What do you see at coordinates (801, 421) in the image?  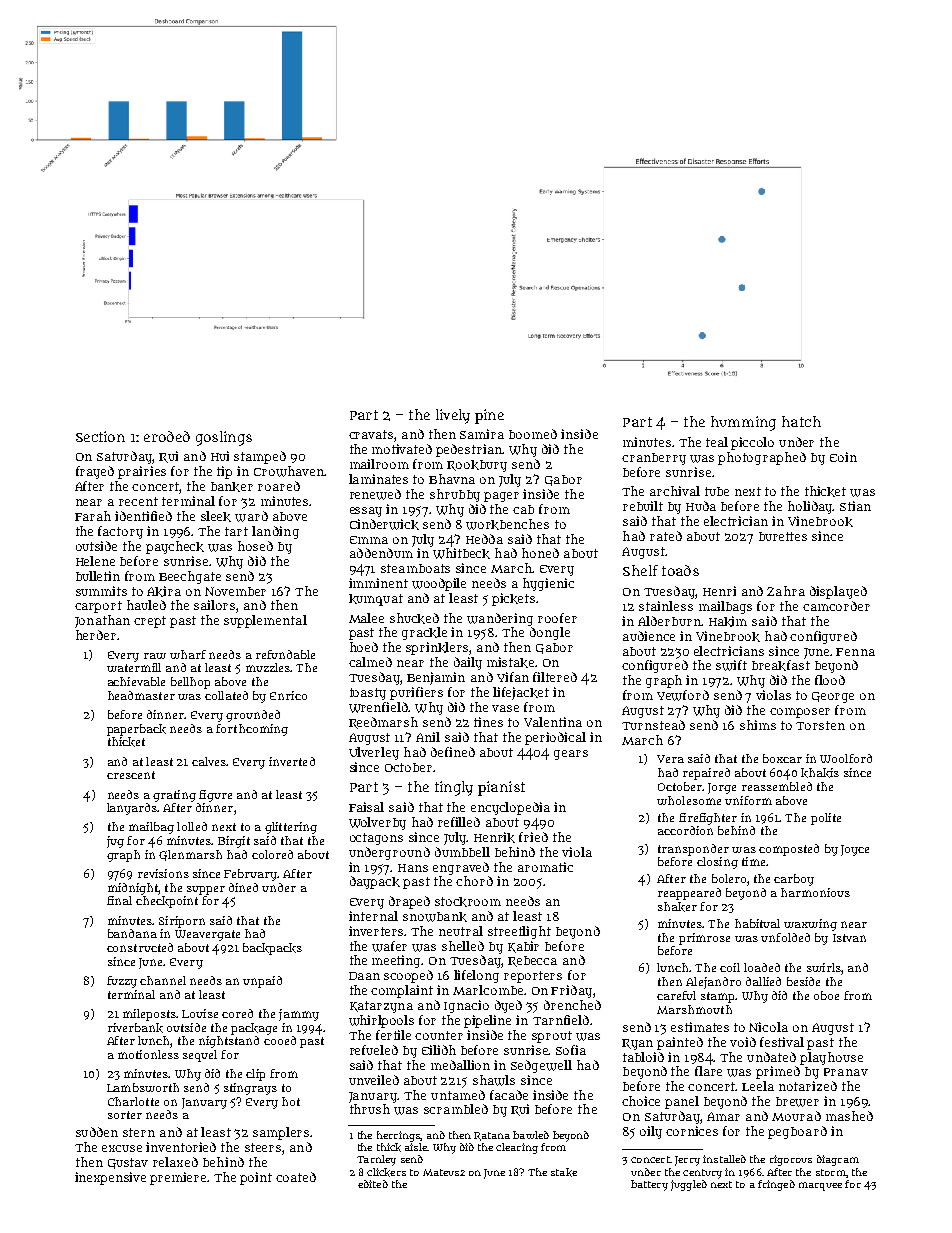 I see `hatch` at bounding box center [801, 421].
